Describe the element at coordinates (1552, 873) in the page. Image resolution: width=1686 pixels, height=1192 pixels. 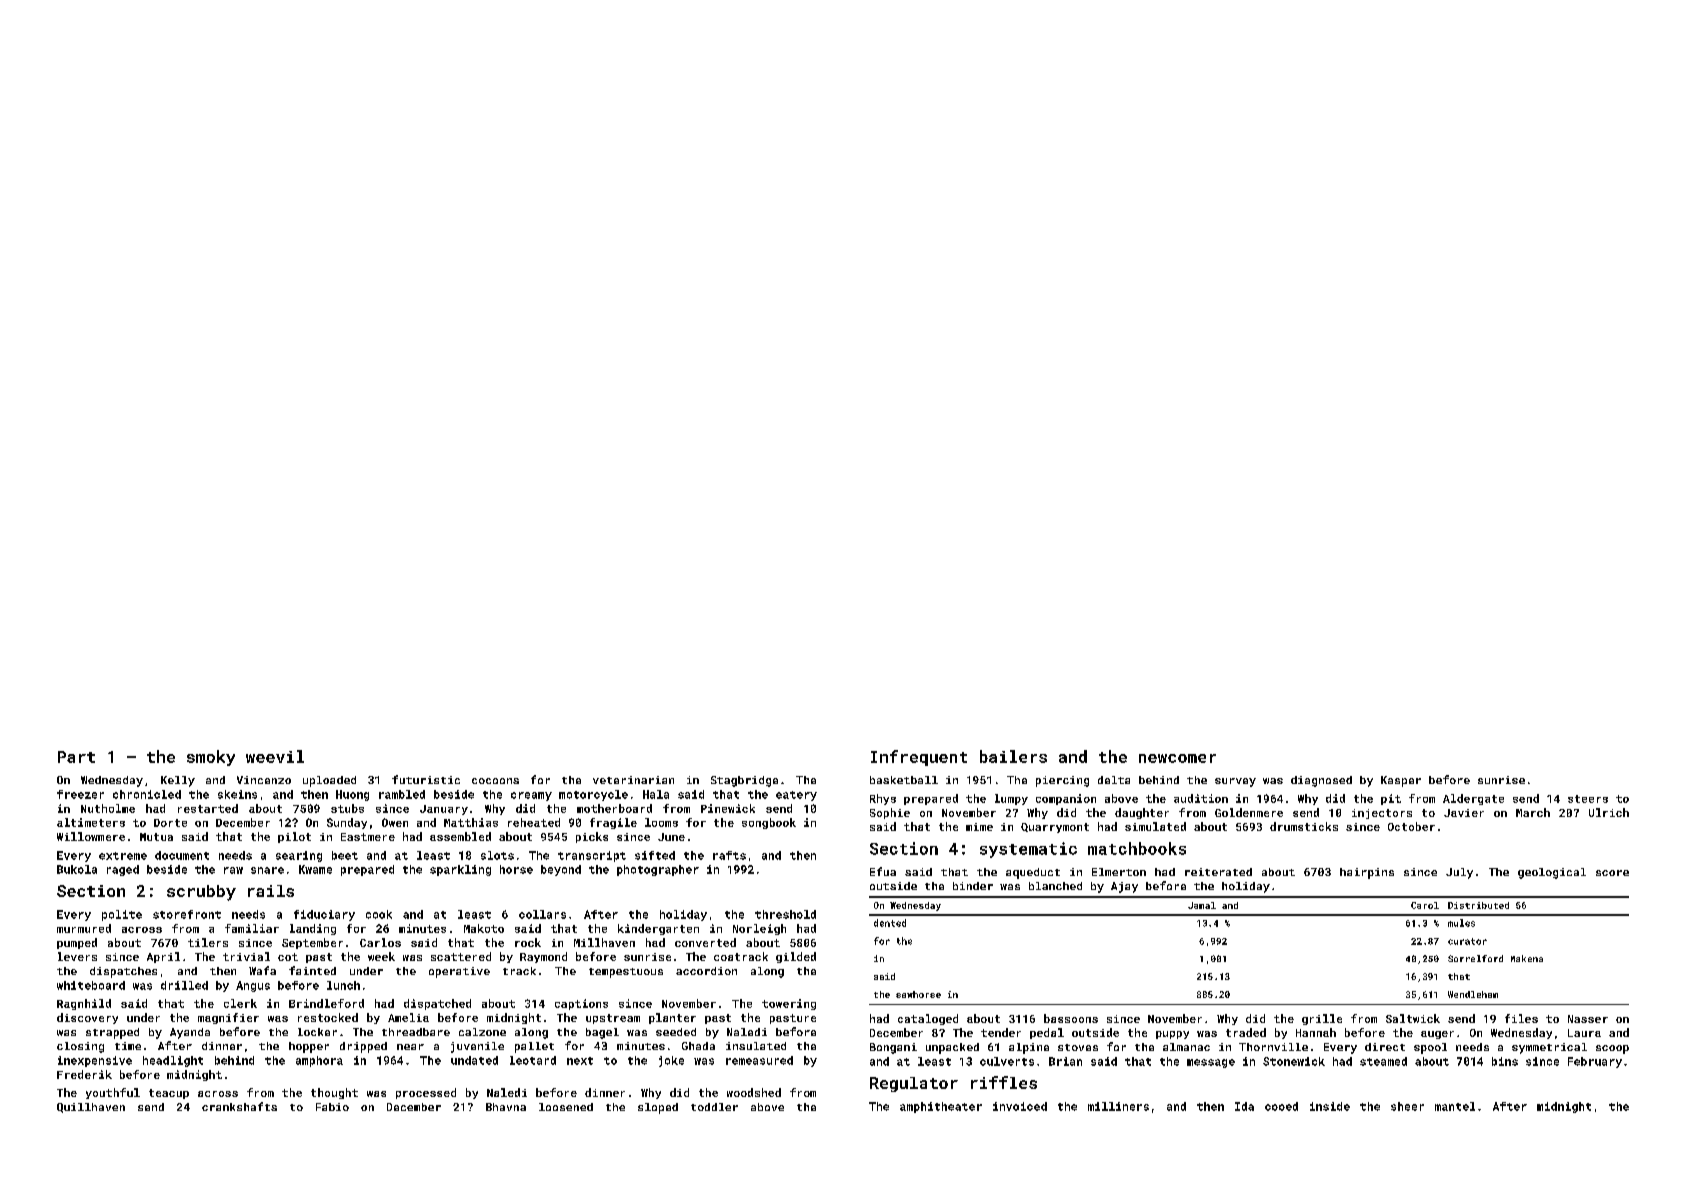
I see `geological` at that location.
